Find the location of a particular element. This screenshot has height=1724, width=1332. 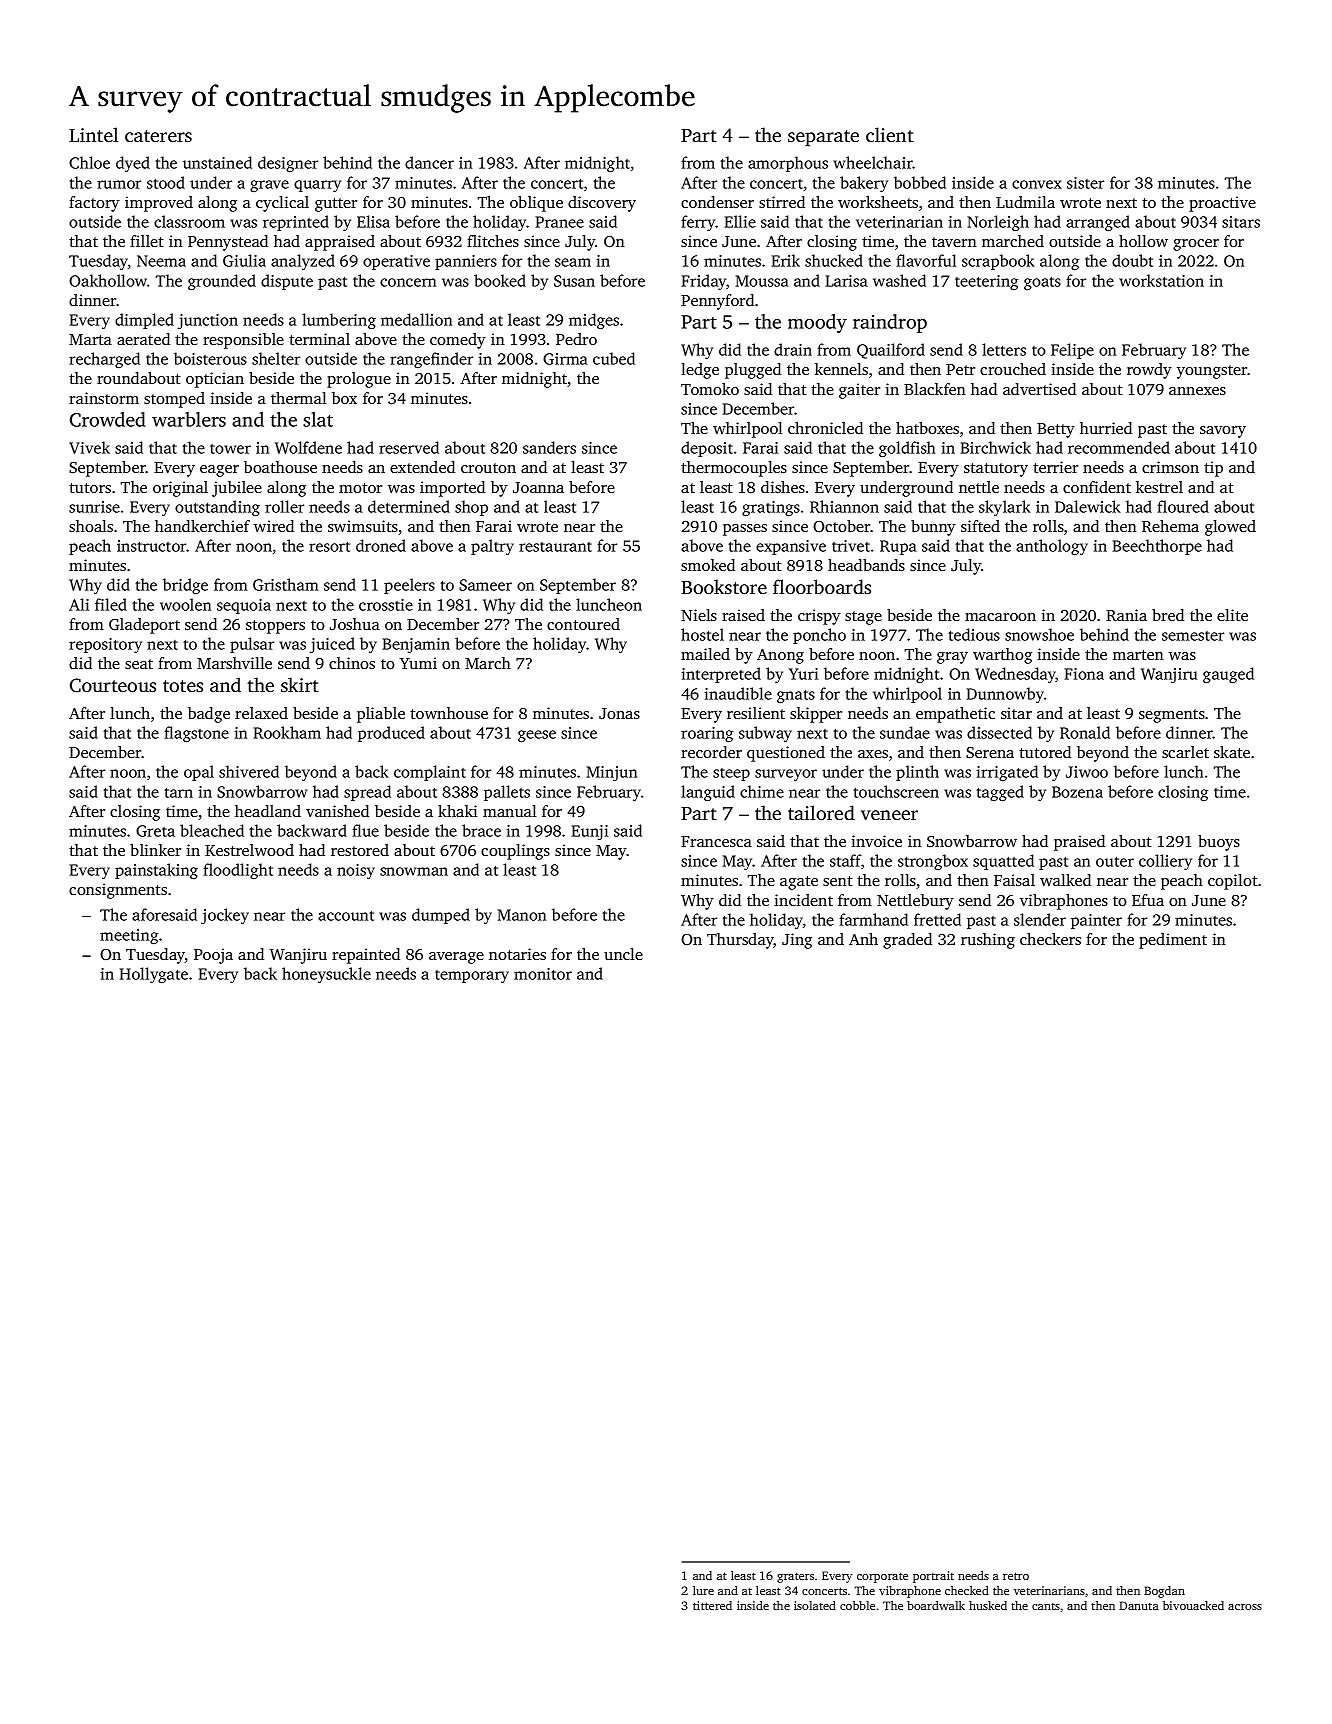

checkers is located at coordinates (1050, 939).
